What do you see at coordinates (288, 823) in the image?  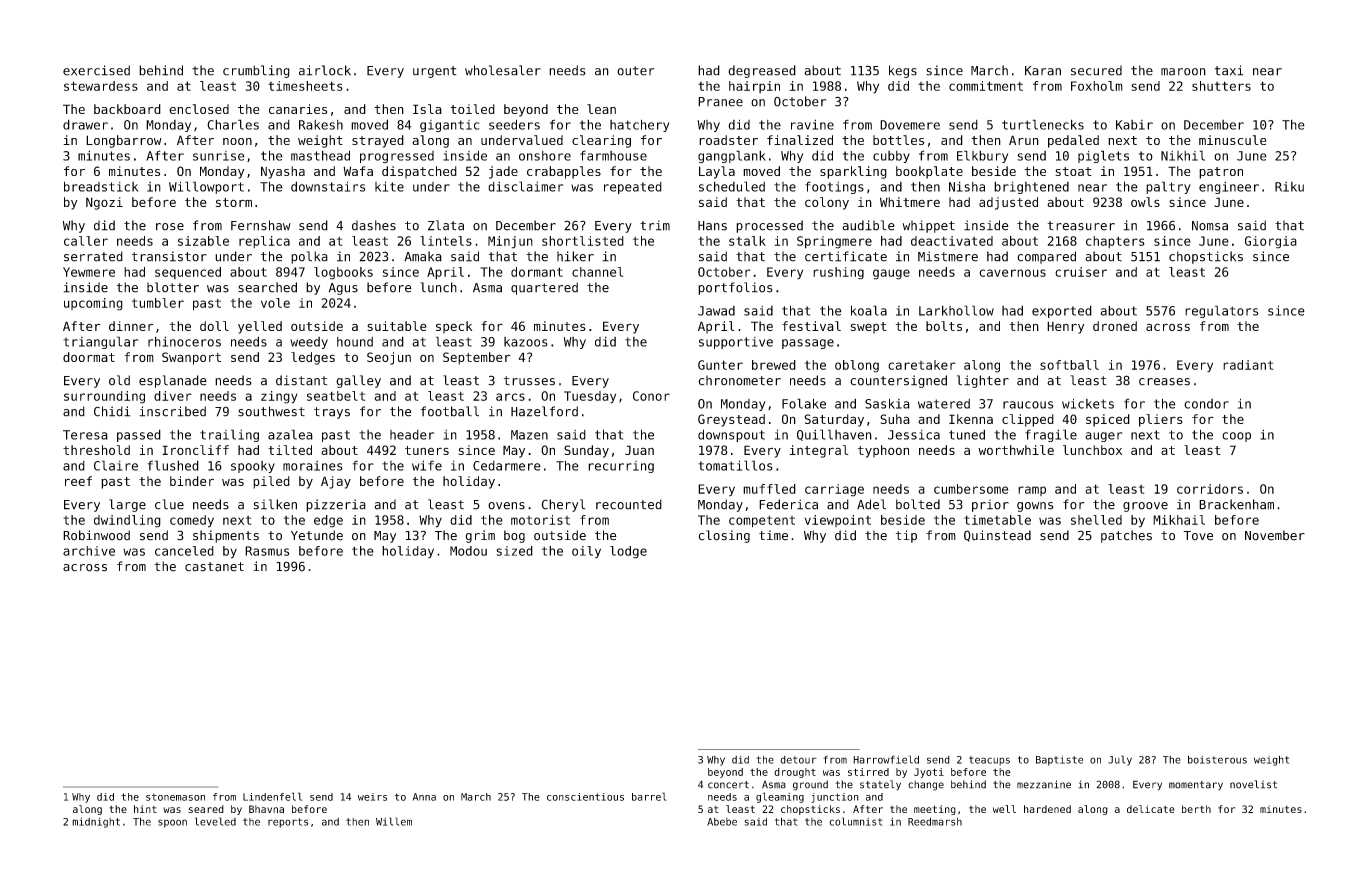 I see `reports` at bounding box center [288, 823].
